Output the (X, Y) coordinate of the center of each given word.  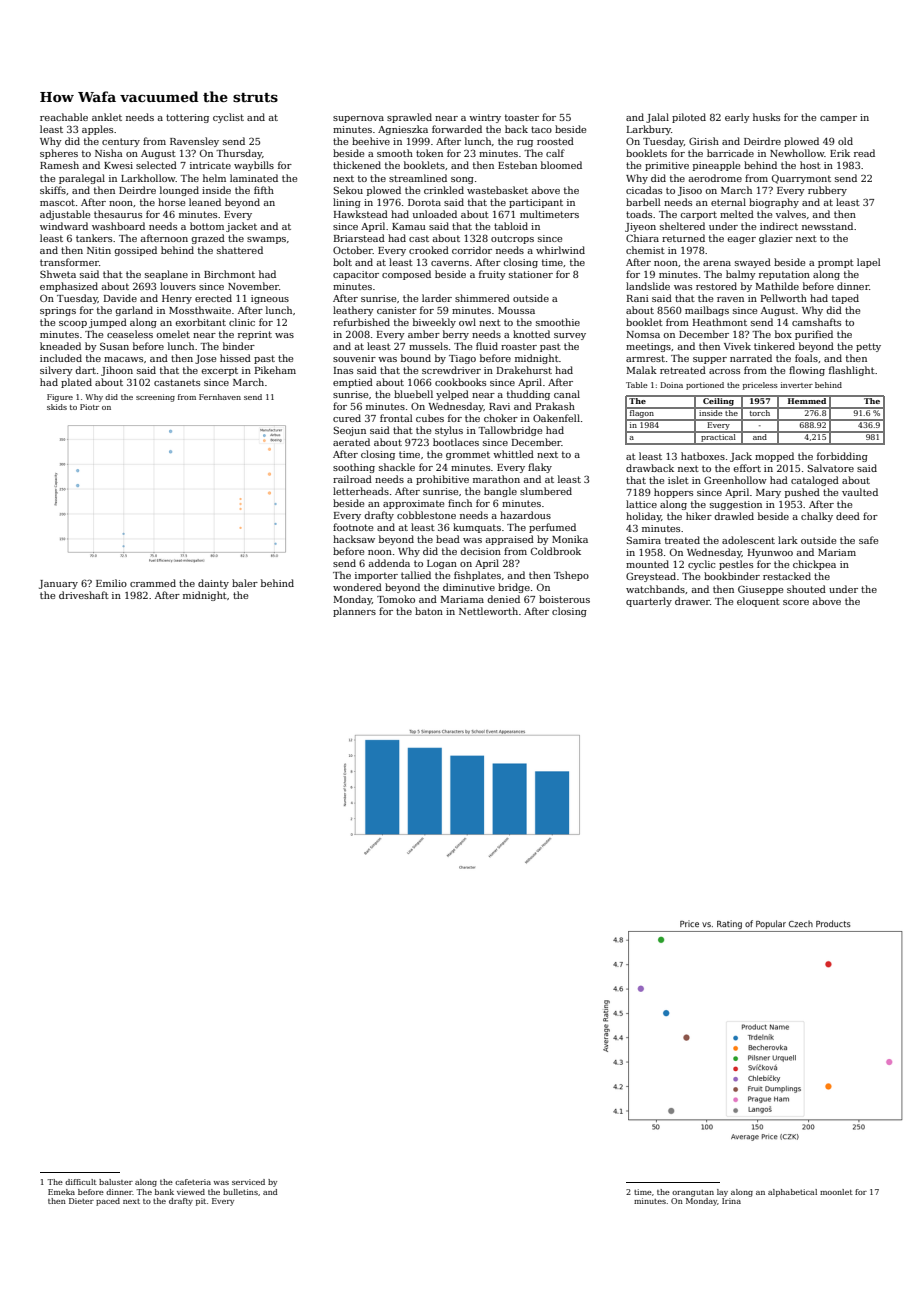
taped (845, 299)
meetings (648, 347)
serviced (248, 1182)
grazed (208, 239)
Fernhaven (220, 397)
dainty (213, 584)
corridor (472, 250)
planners (354, 612)
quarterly (649, 602)
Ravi (499, 406)
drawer (692, 601)
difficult (81, 1182)
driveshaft (84, 595)
